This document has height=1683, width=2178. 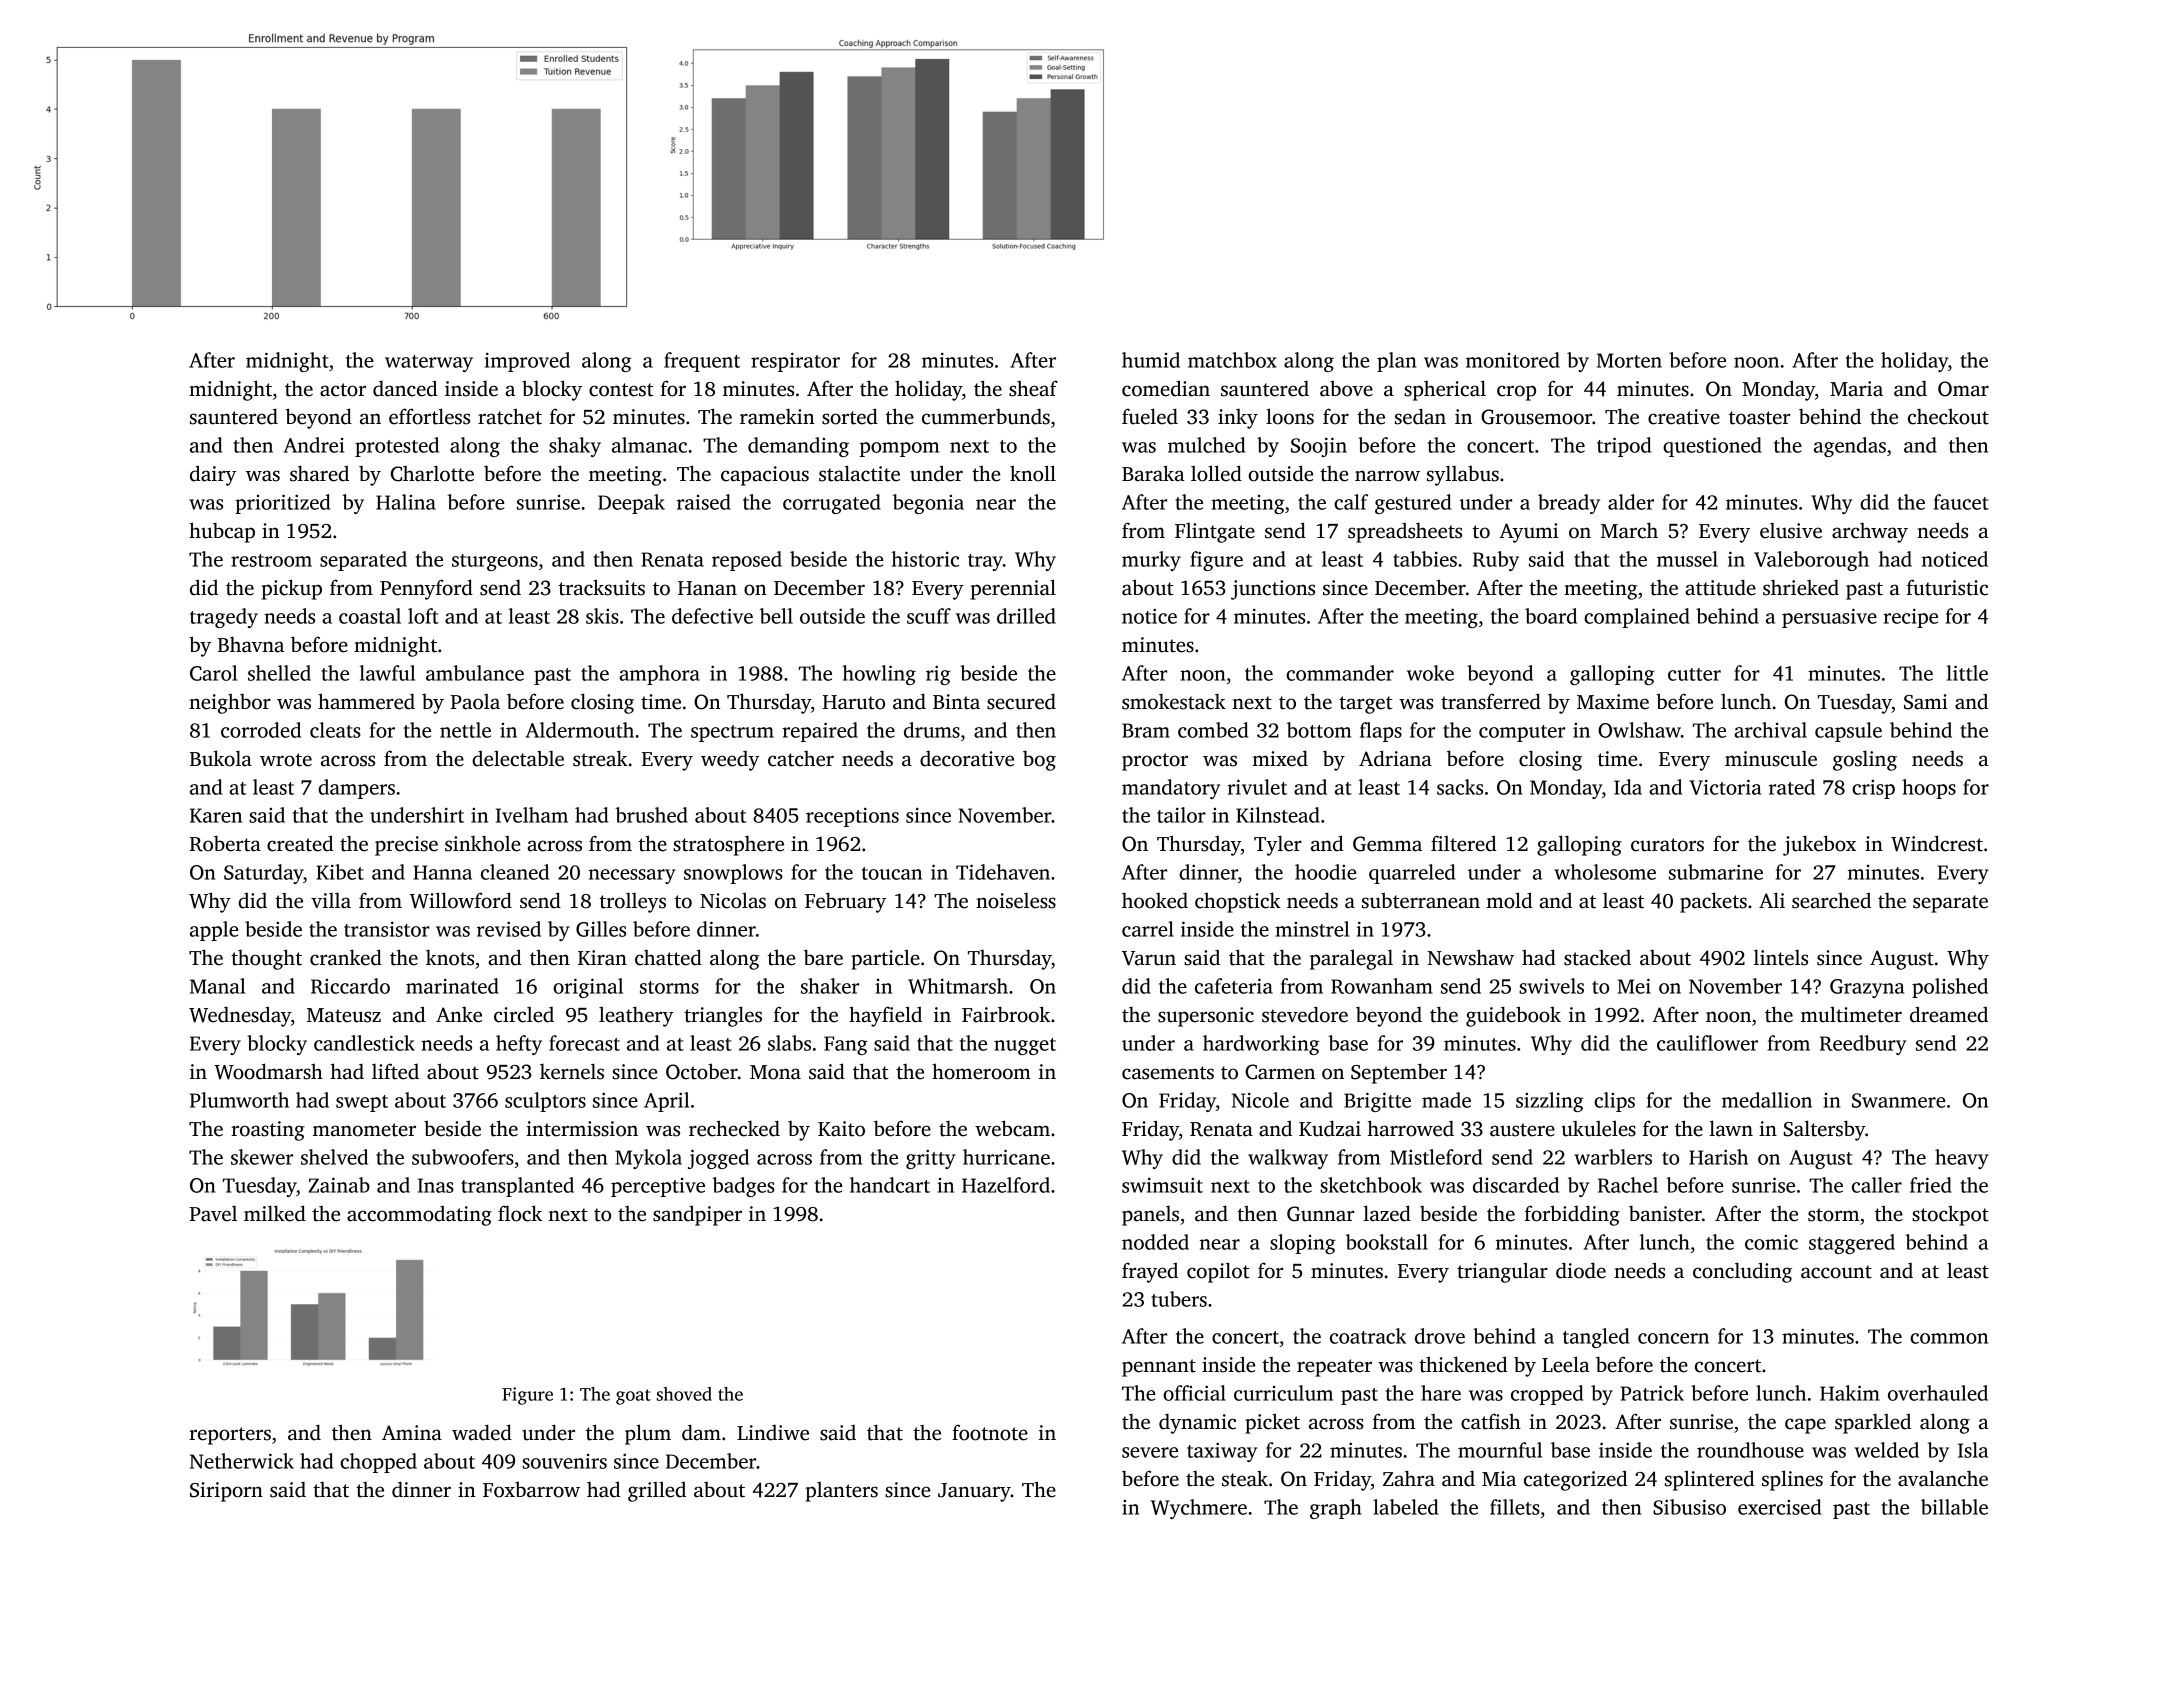 I want to click on humid, so click(x=1151, y=360).
